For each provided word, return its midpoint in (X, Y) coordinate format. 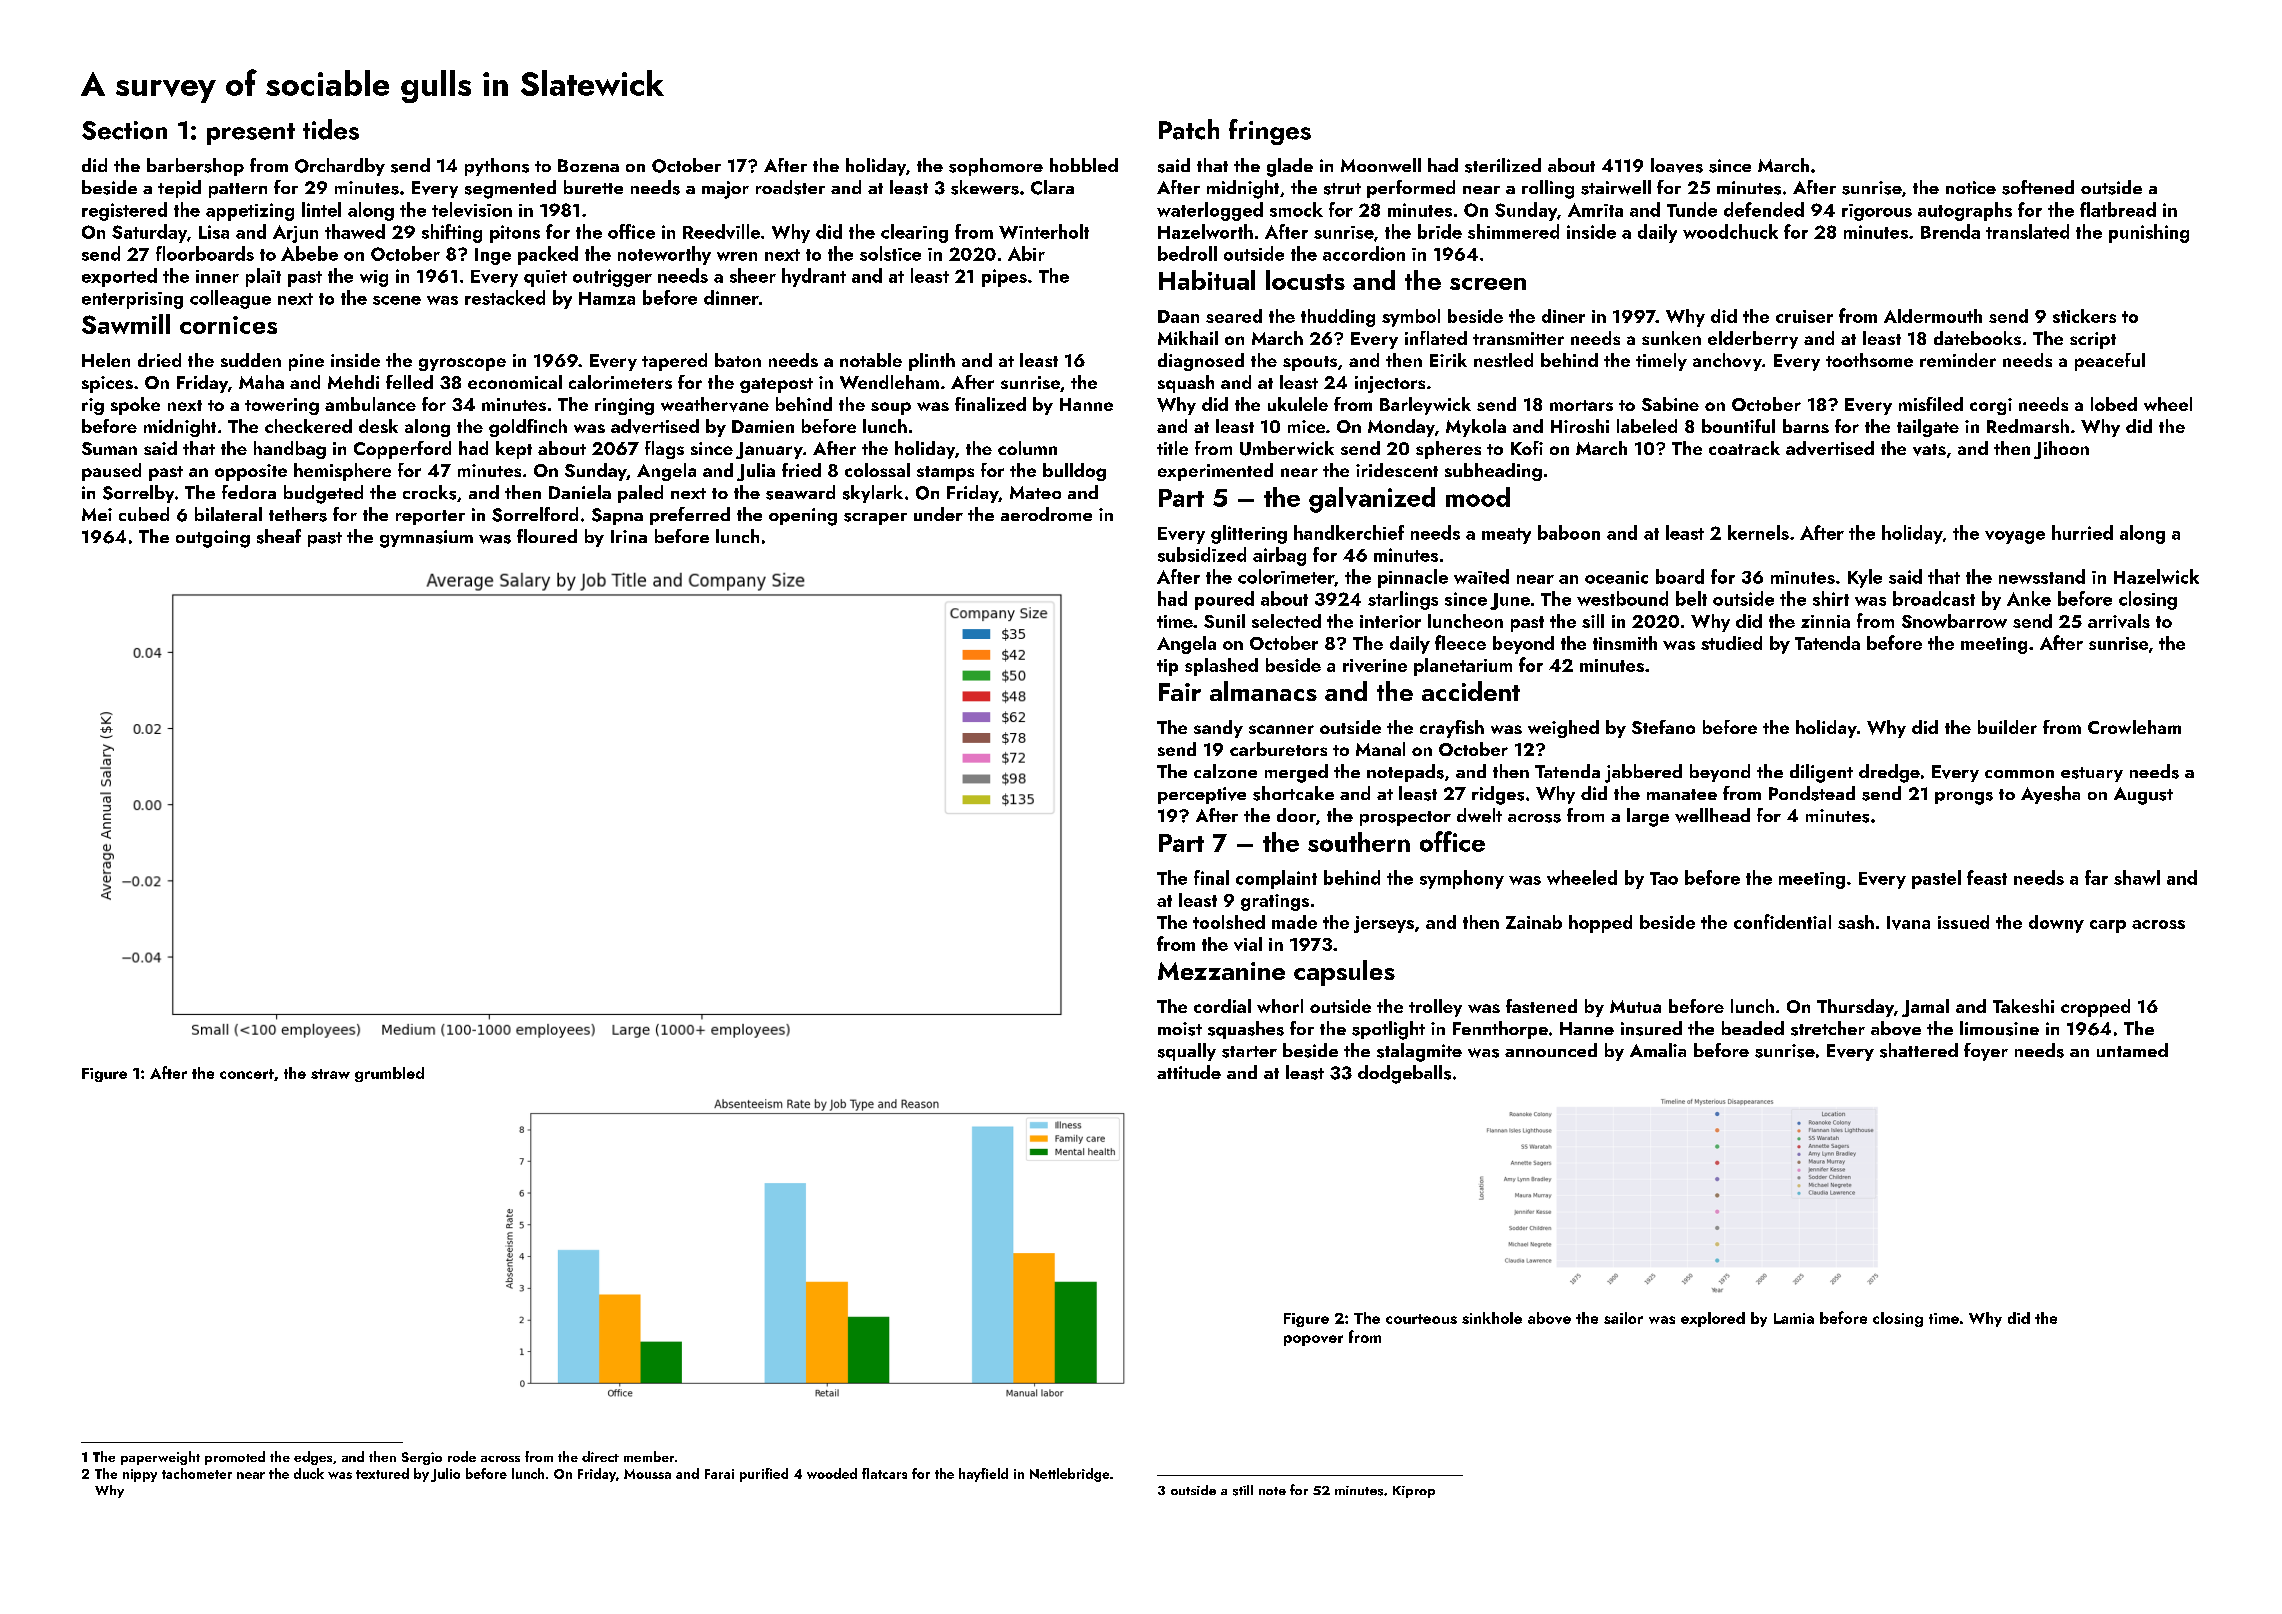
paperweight (160, 1458)
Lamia (1794, 1318)
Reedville (721, 231)
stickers (2084, 316)
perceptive (1202, 795)
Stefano (1663, 727)
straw (330, 1074)
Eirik (1448, 360)
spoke (135, 406)
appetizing (250, 212)
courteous (1421, 1319)
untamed (2132, 1050)
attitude (1189, 1072)
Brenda (1950, 231)
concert (247, 1074)
